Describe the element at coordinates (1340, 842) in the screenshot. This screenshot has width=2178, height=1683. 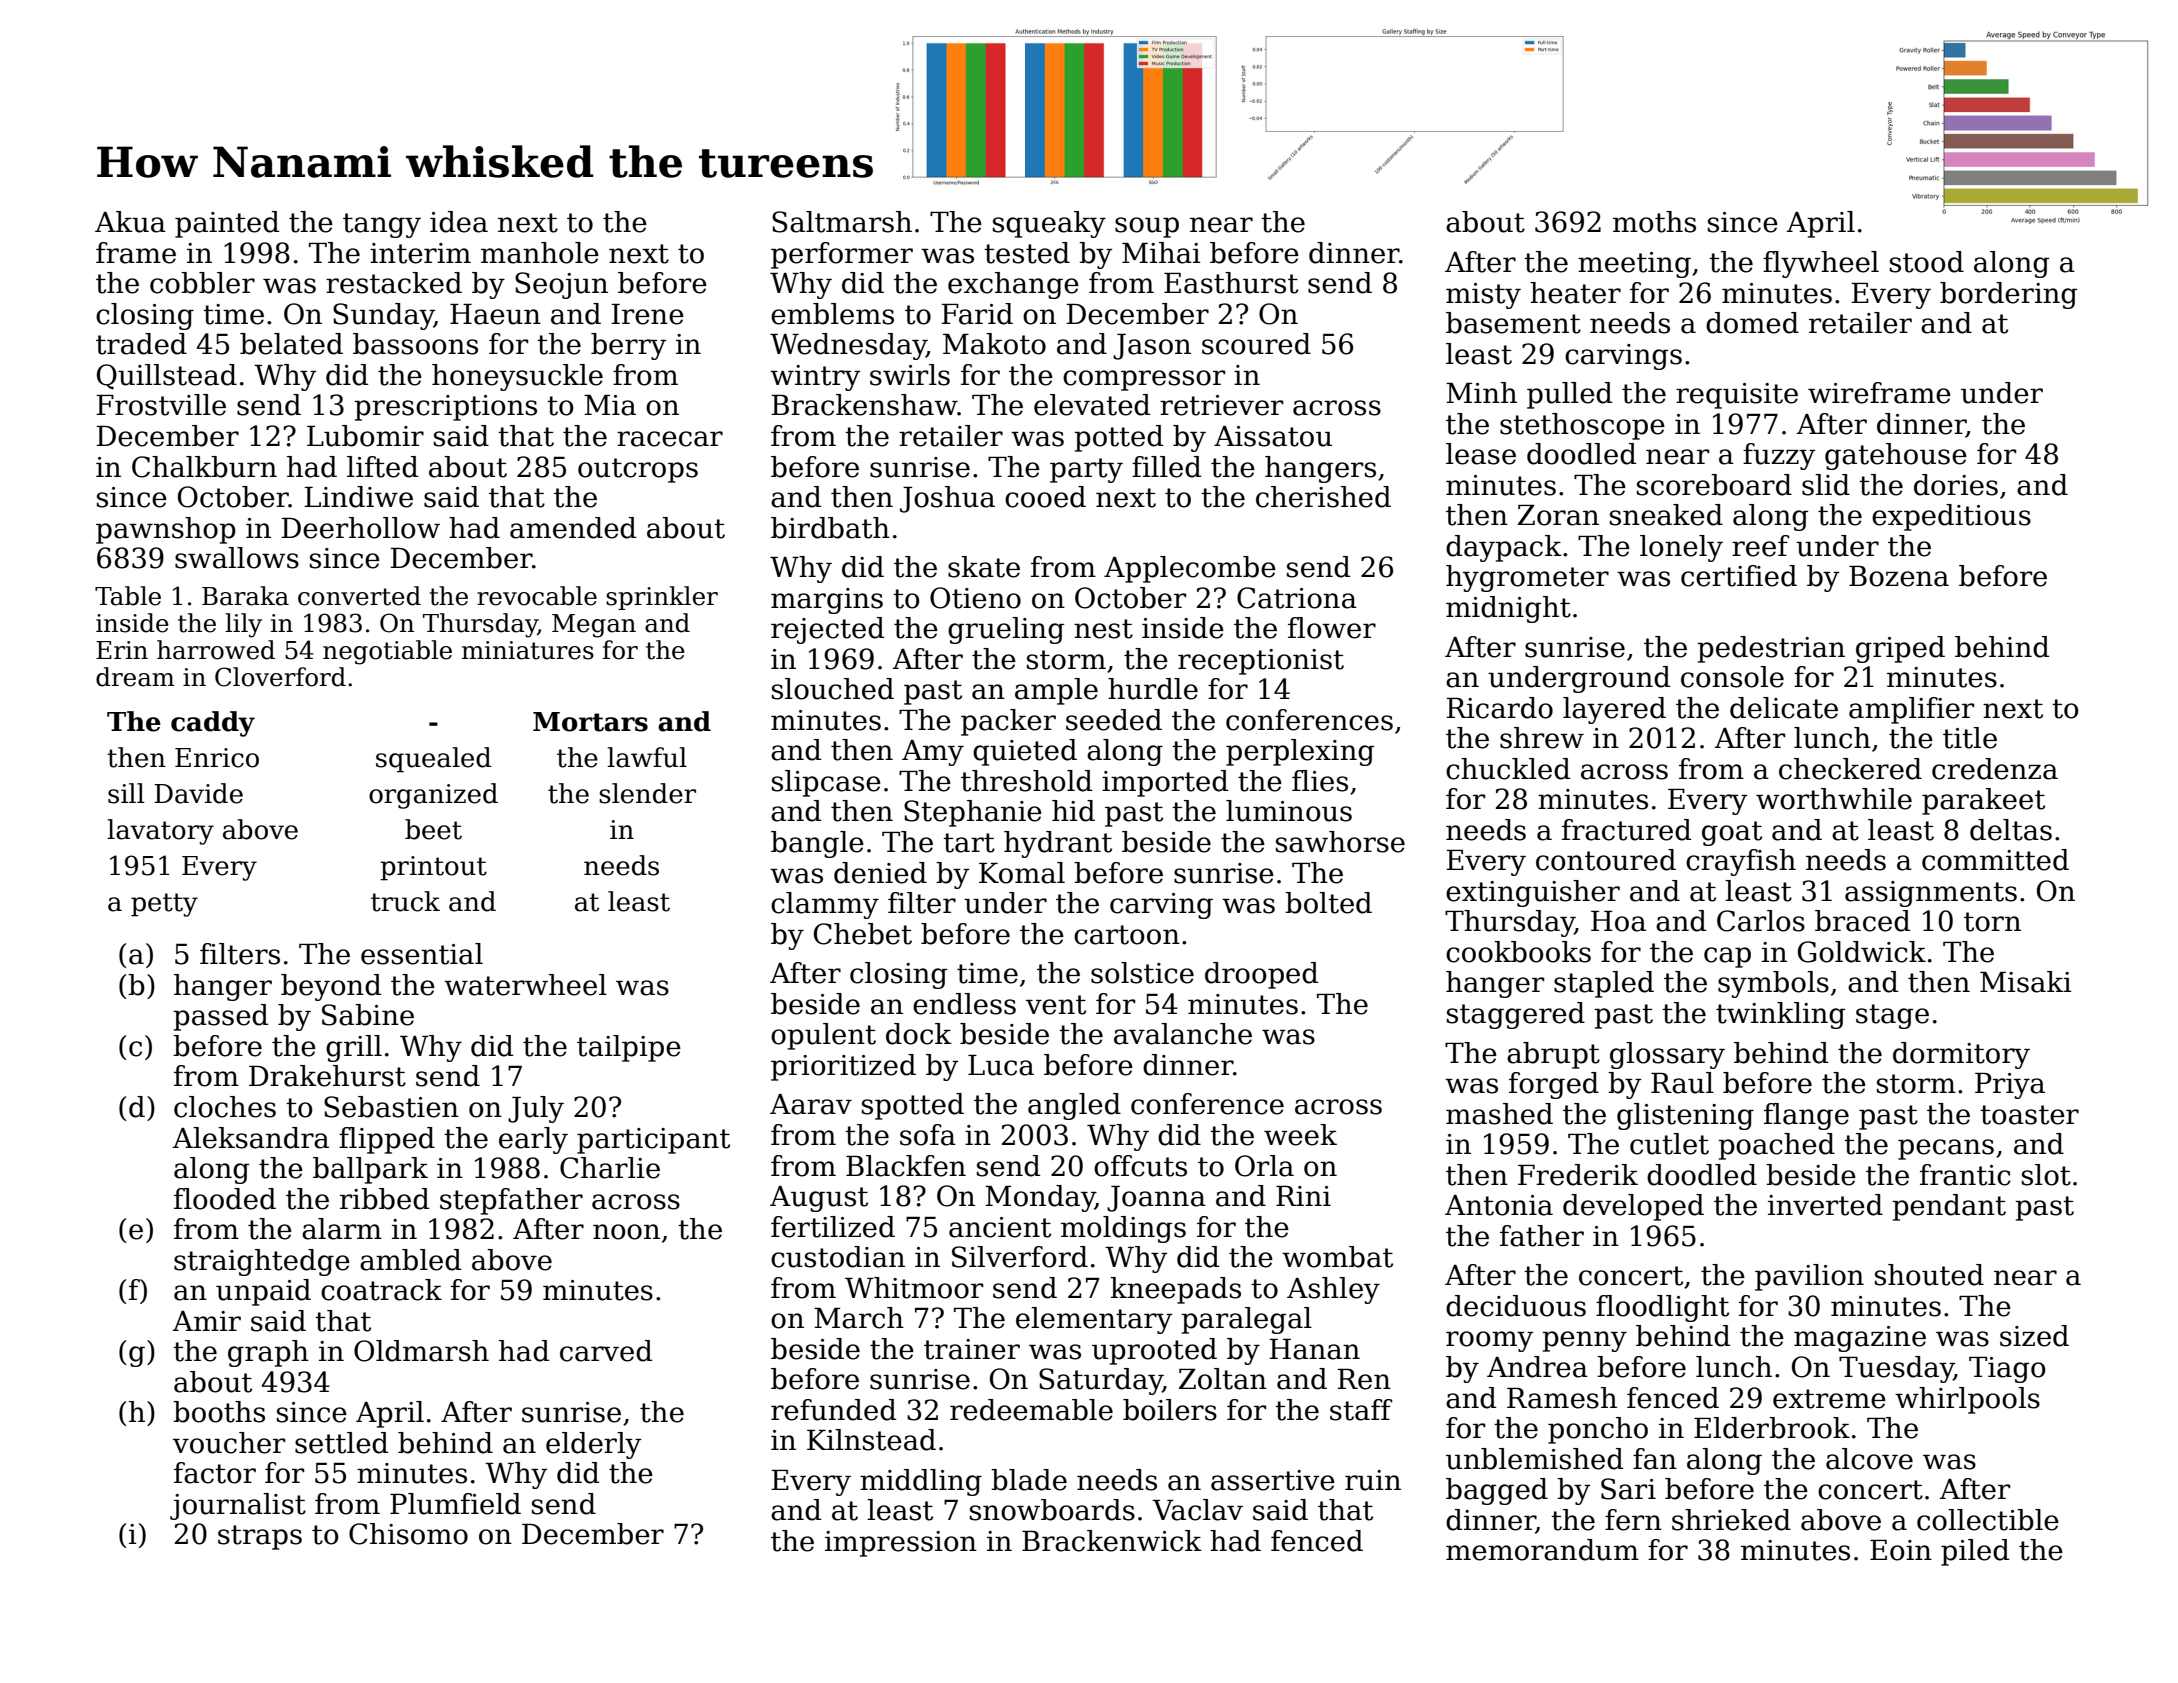
I see `sawhorse` at that location.
